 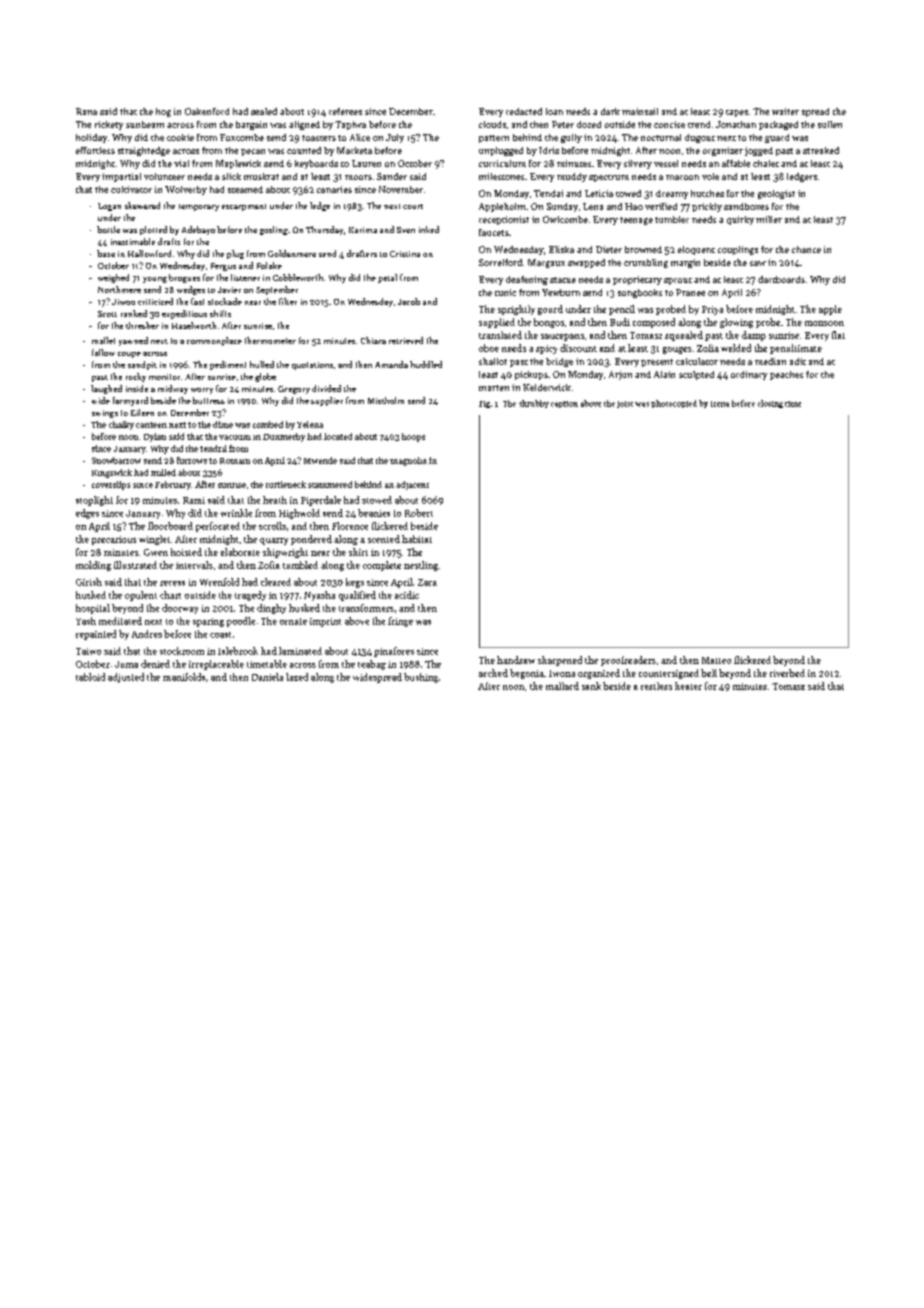 I want to click on Fig, so click(x=484, y=404).
